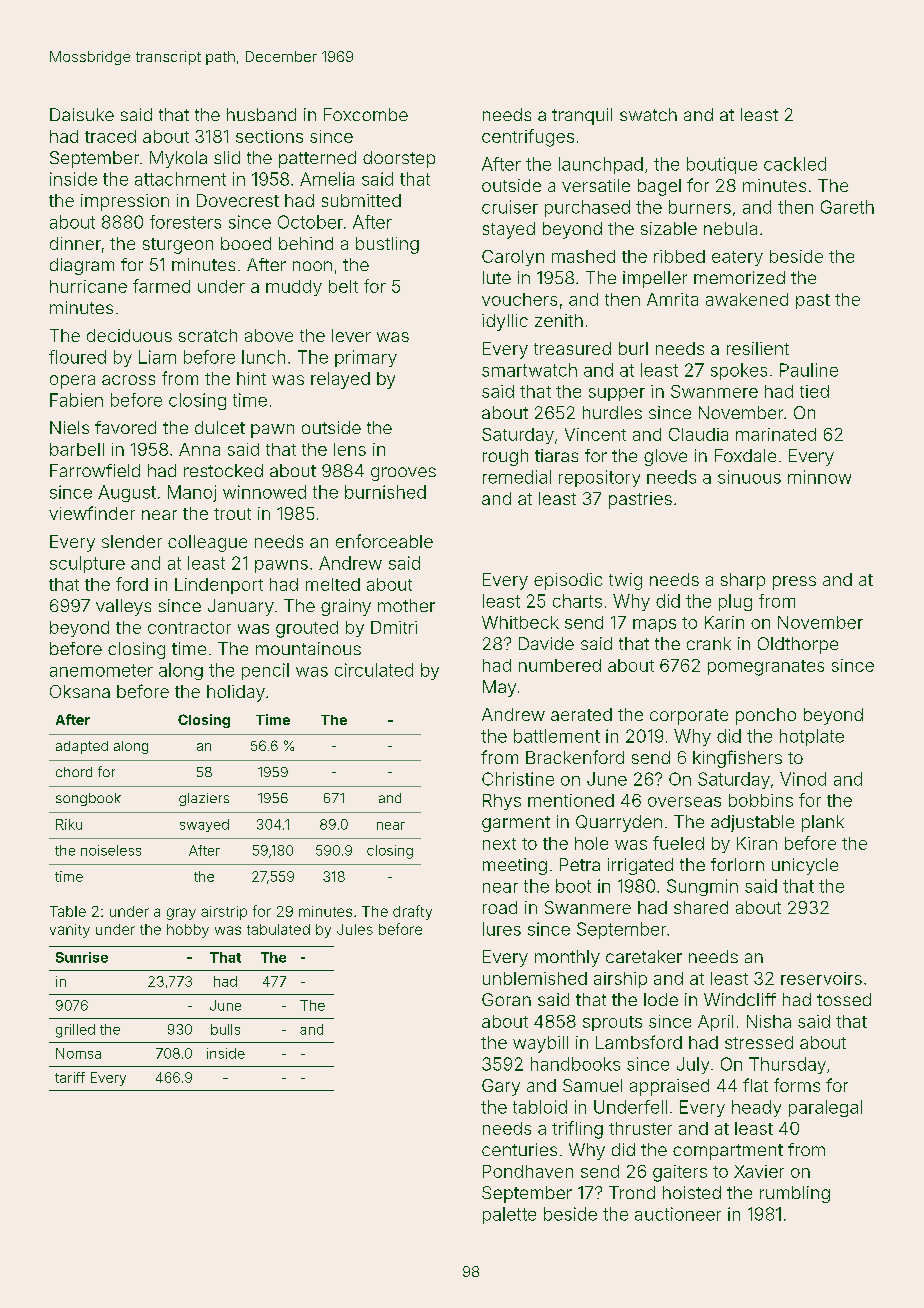  Describe the element at coordinates (661, 999) in the screenshot. I see `lode` at that location.
